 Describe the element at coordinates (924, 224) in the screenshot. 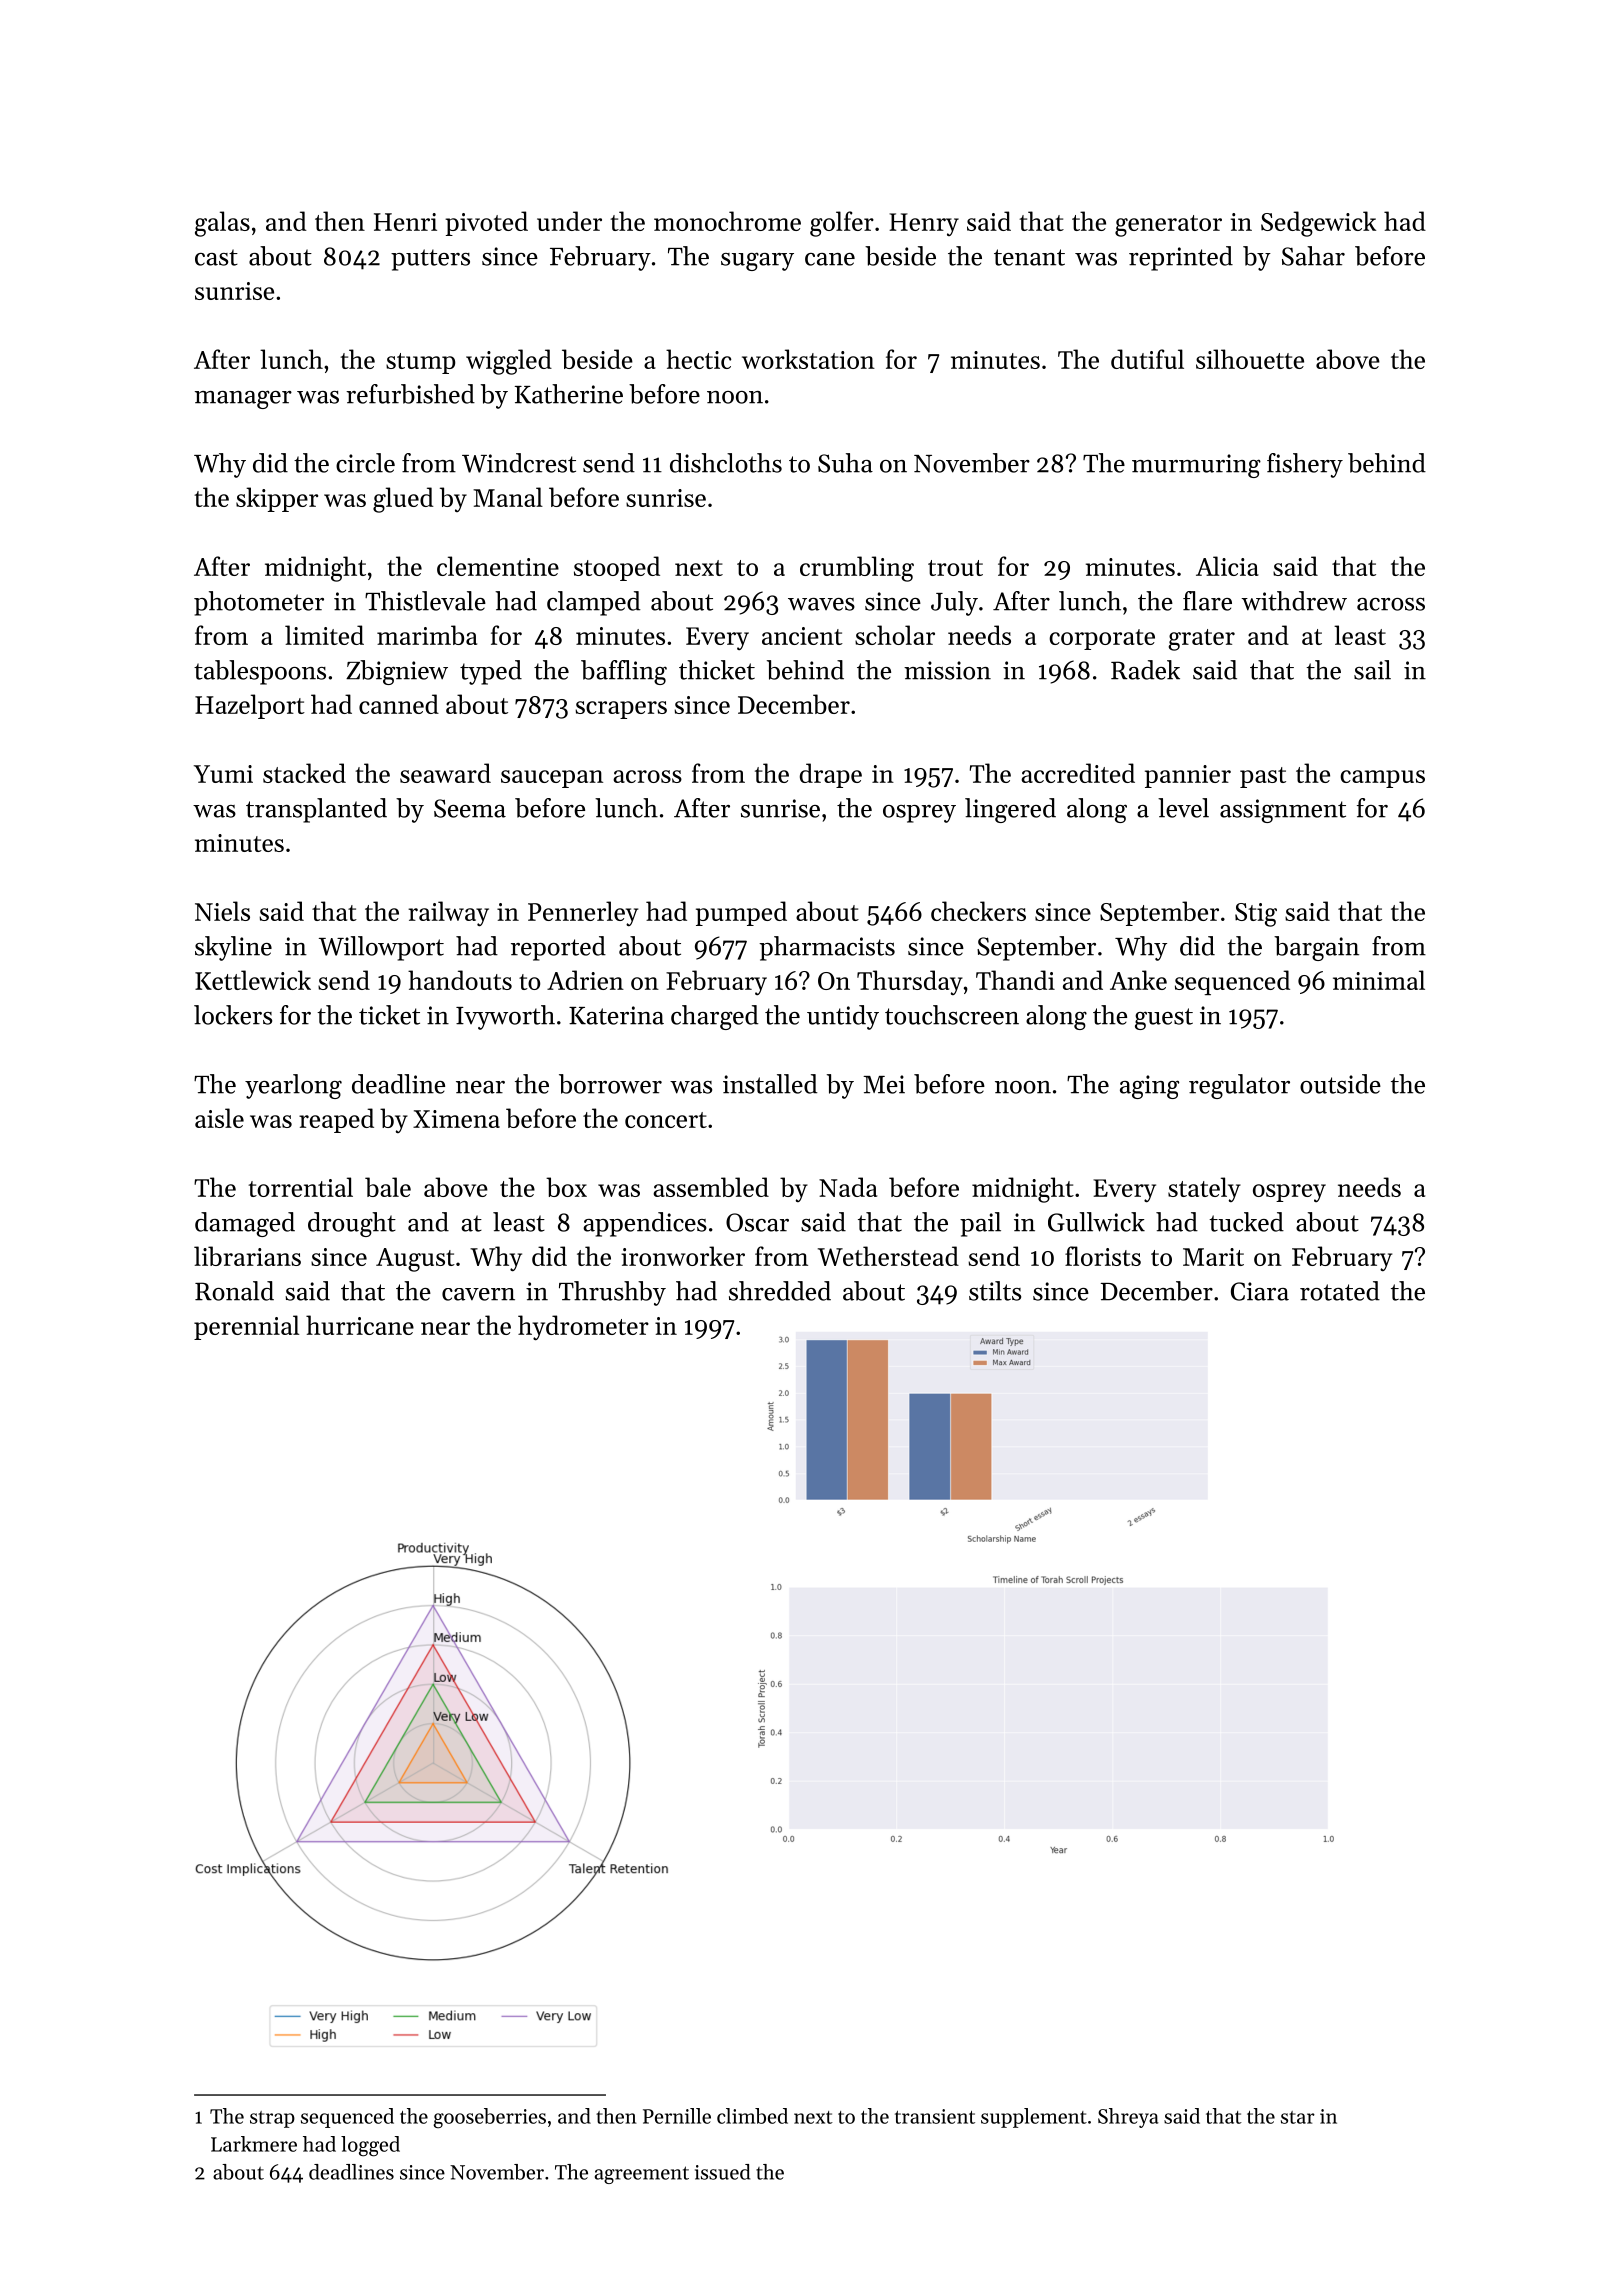

I see `Henry` at that location.
